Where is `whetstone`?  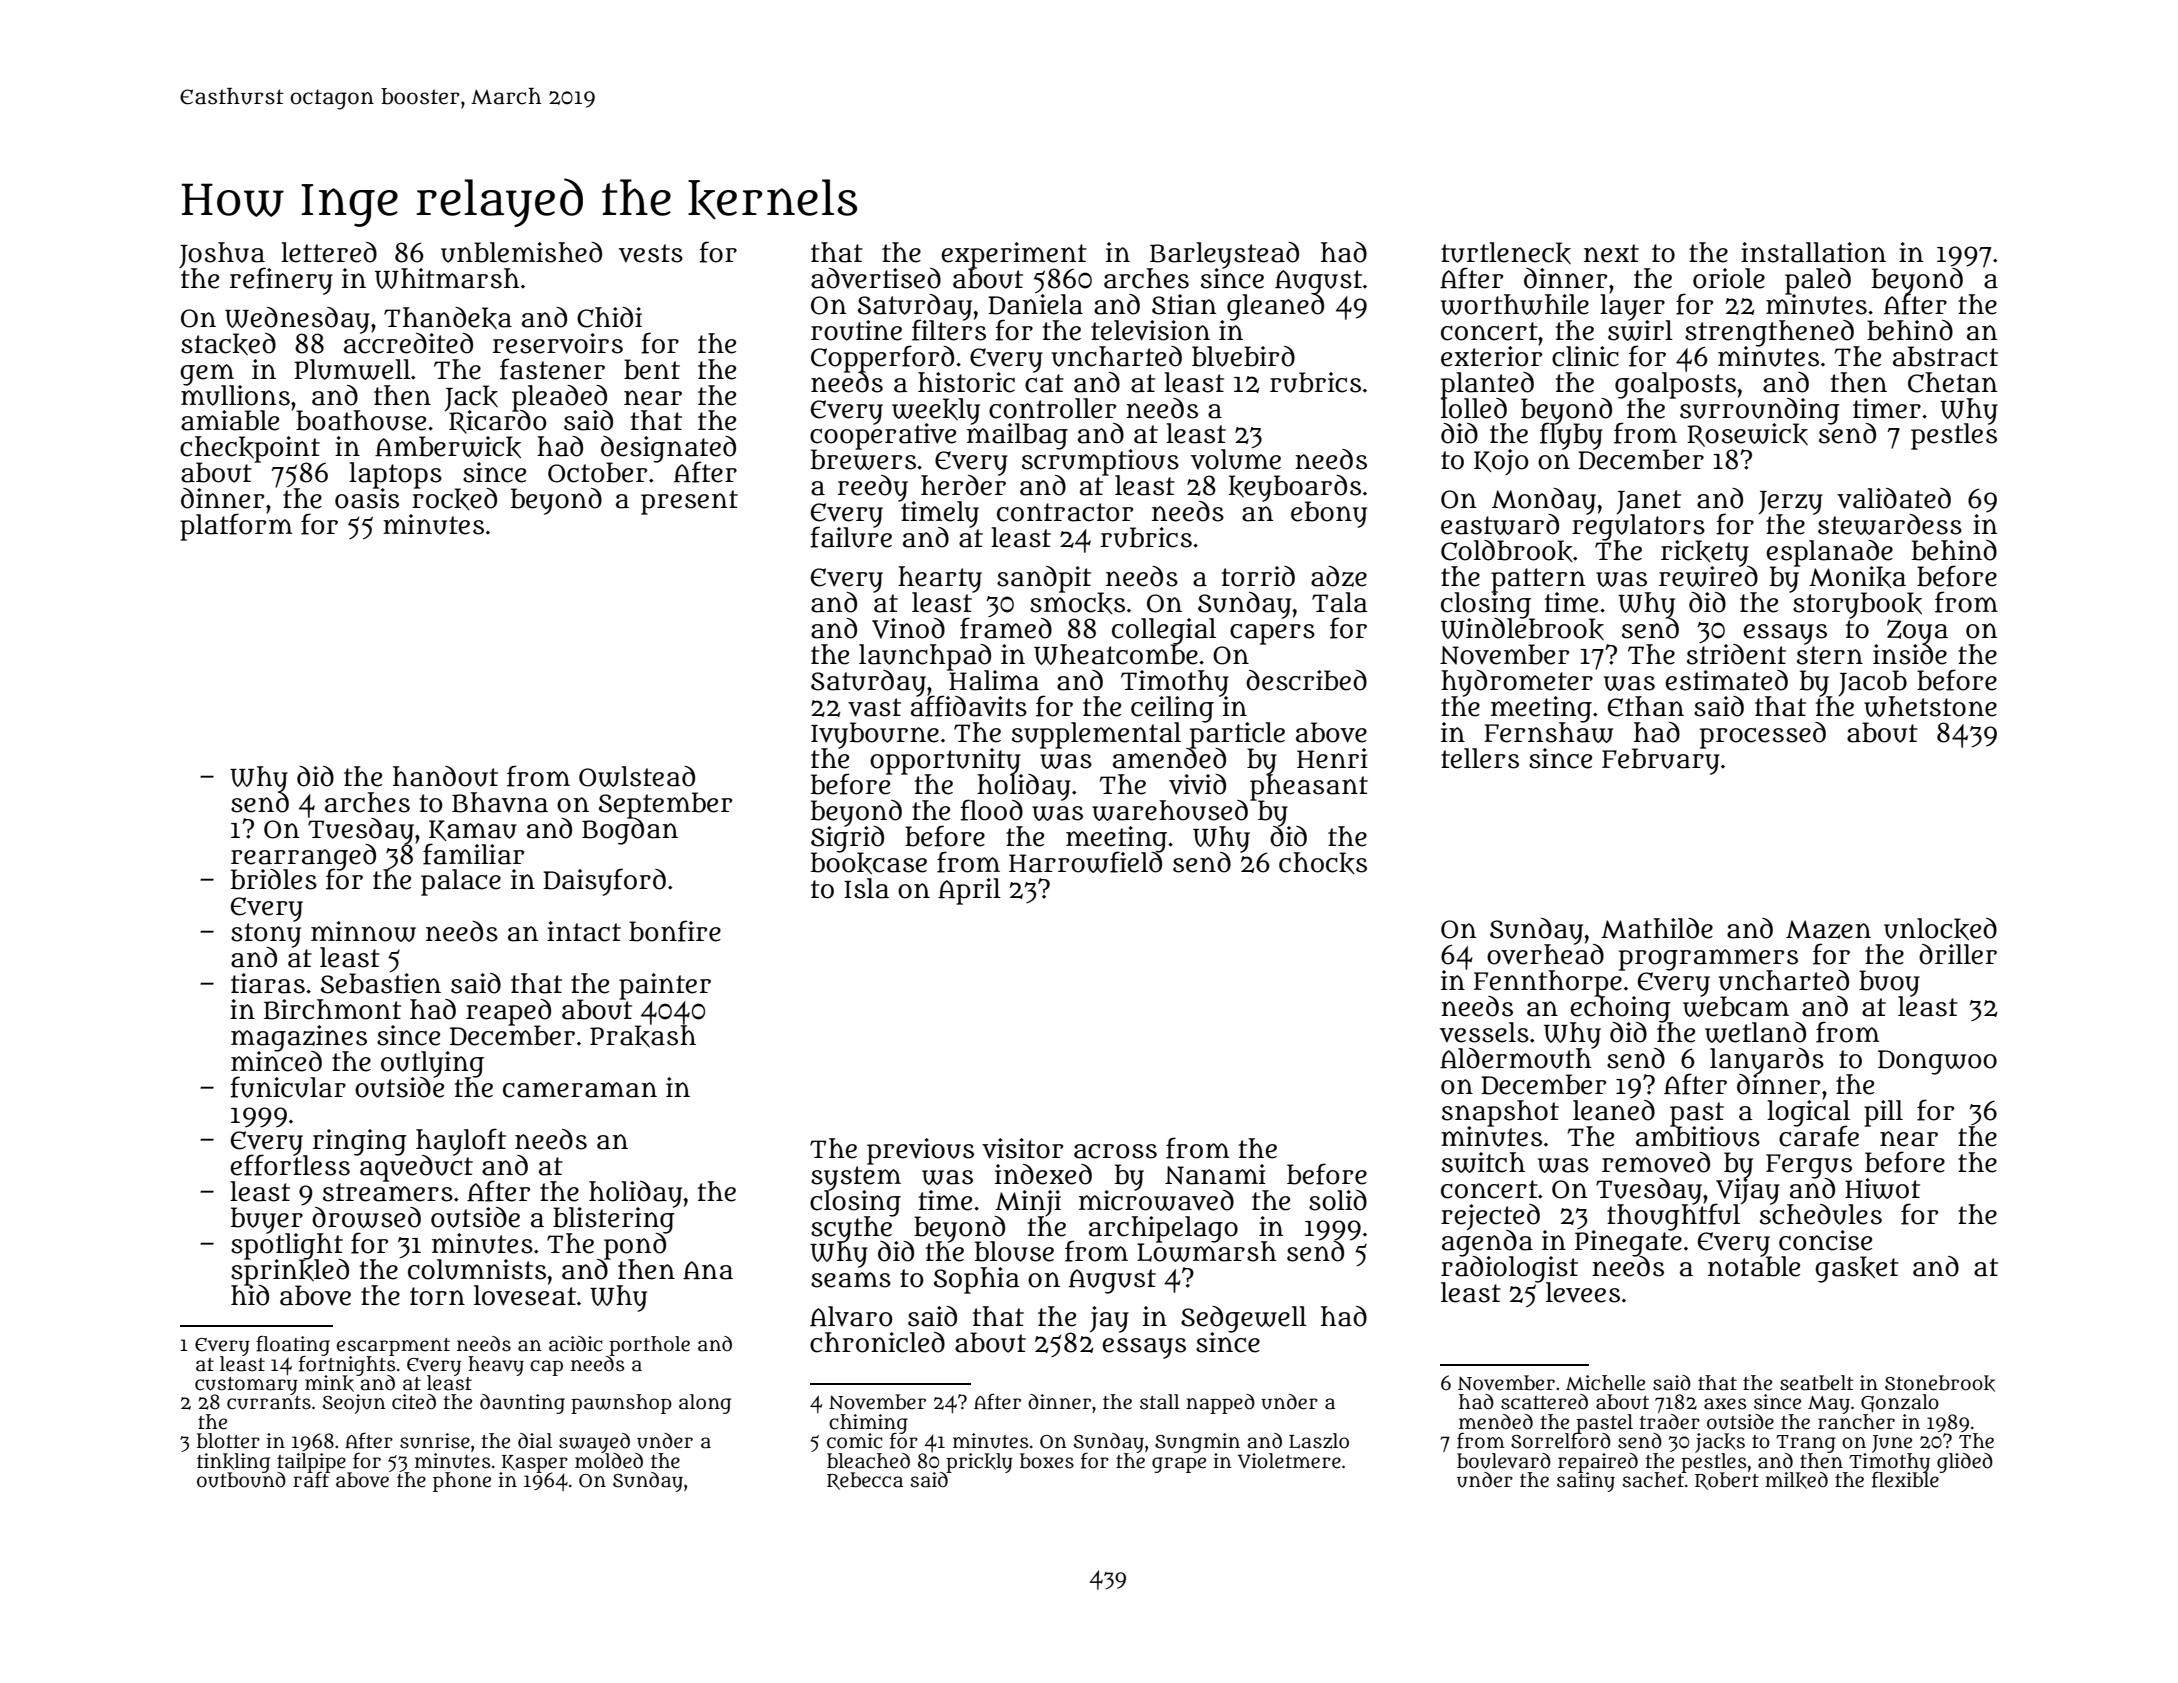 whetstone is located at coordinates (1930, 706).
